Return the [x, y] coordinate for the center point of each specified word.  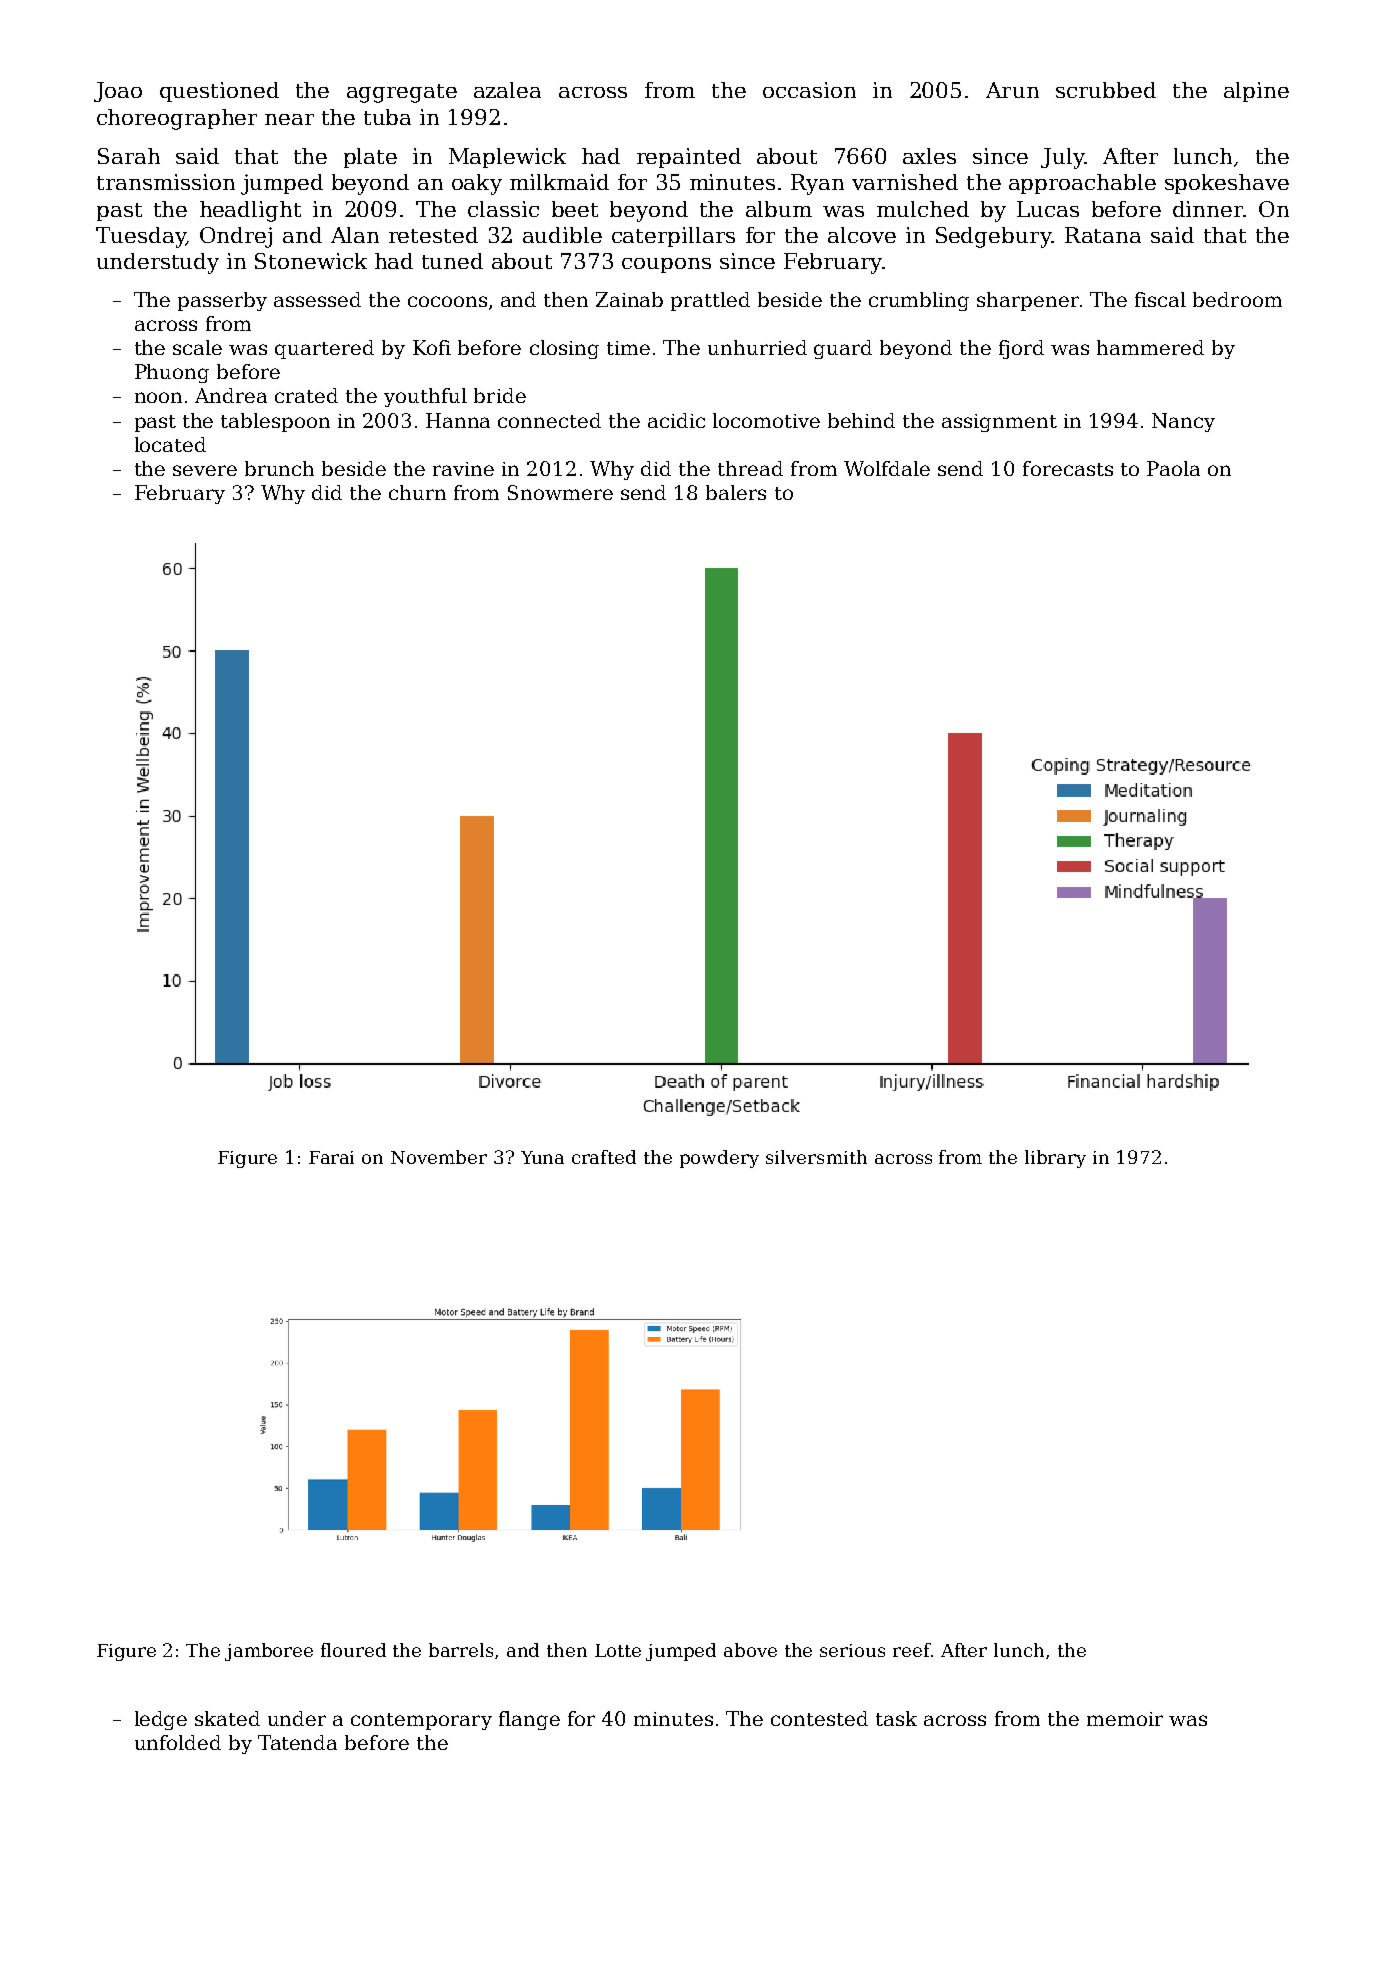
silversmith [816, 1157]
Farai [331, 1157]
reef [912, 1650]
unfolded [178, 1742]
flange [529, 1720]
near [289, 119]
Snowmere [560, 492]
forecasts [1068, 468]
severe [205, 470]
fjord [1021, 349]
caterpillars [673, 237]
